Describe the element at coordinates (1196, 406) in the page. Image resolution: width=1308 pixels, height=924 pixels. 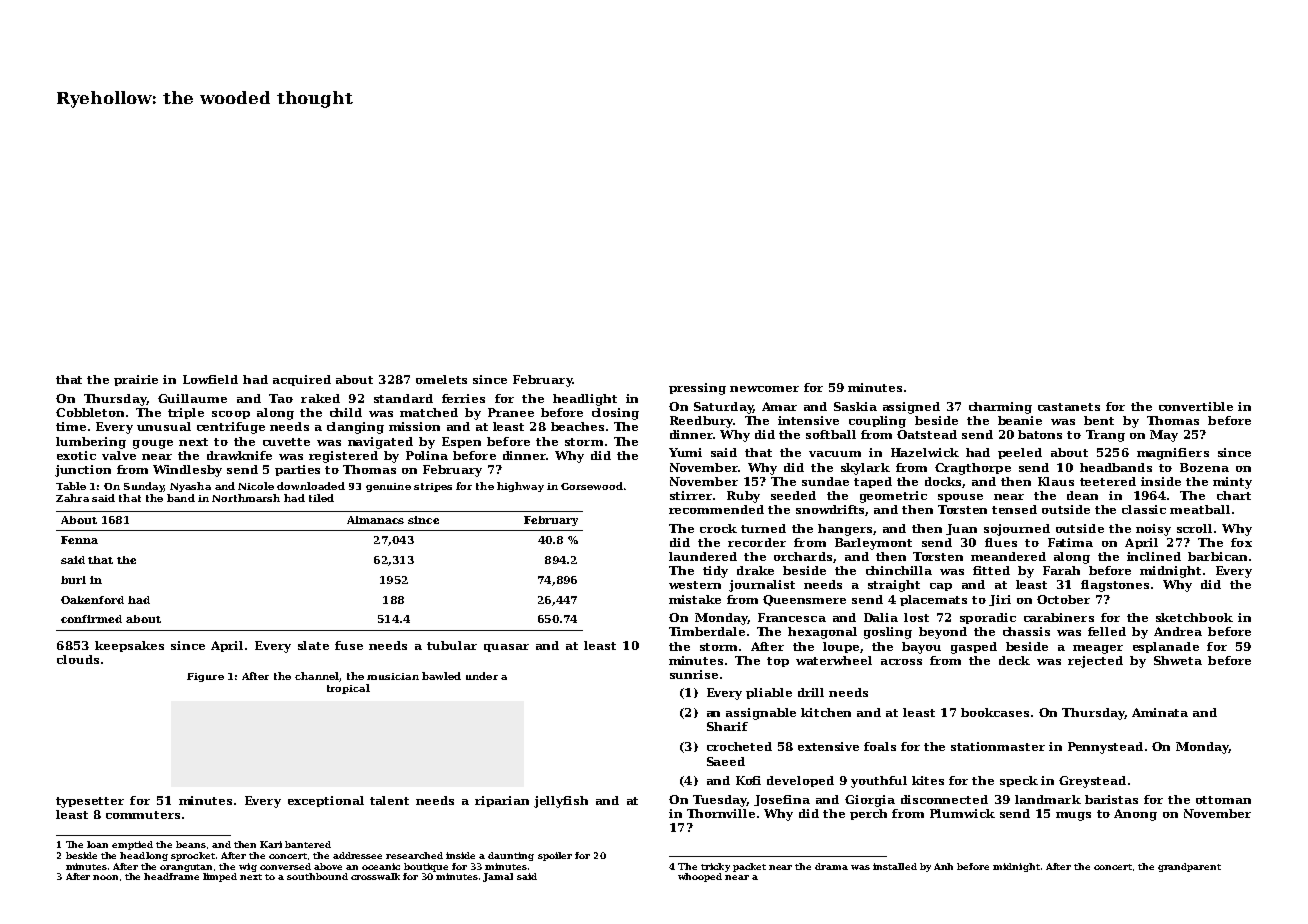
I see `convertible` at that location.
